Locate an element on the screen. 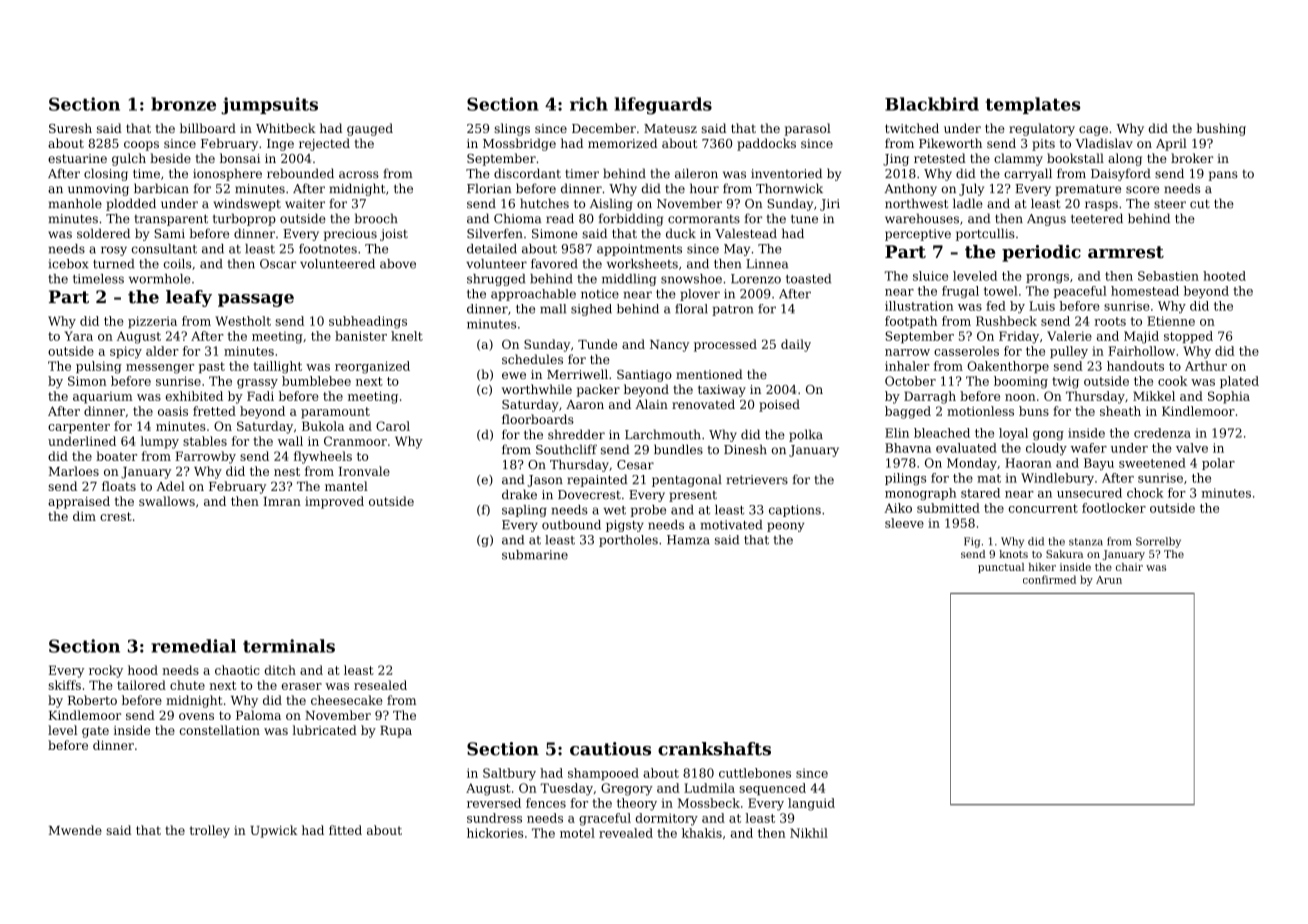 This screenshot has height=924, width=1308. carpenter is located at coordinates (79, 428).
